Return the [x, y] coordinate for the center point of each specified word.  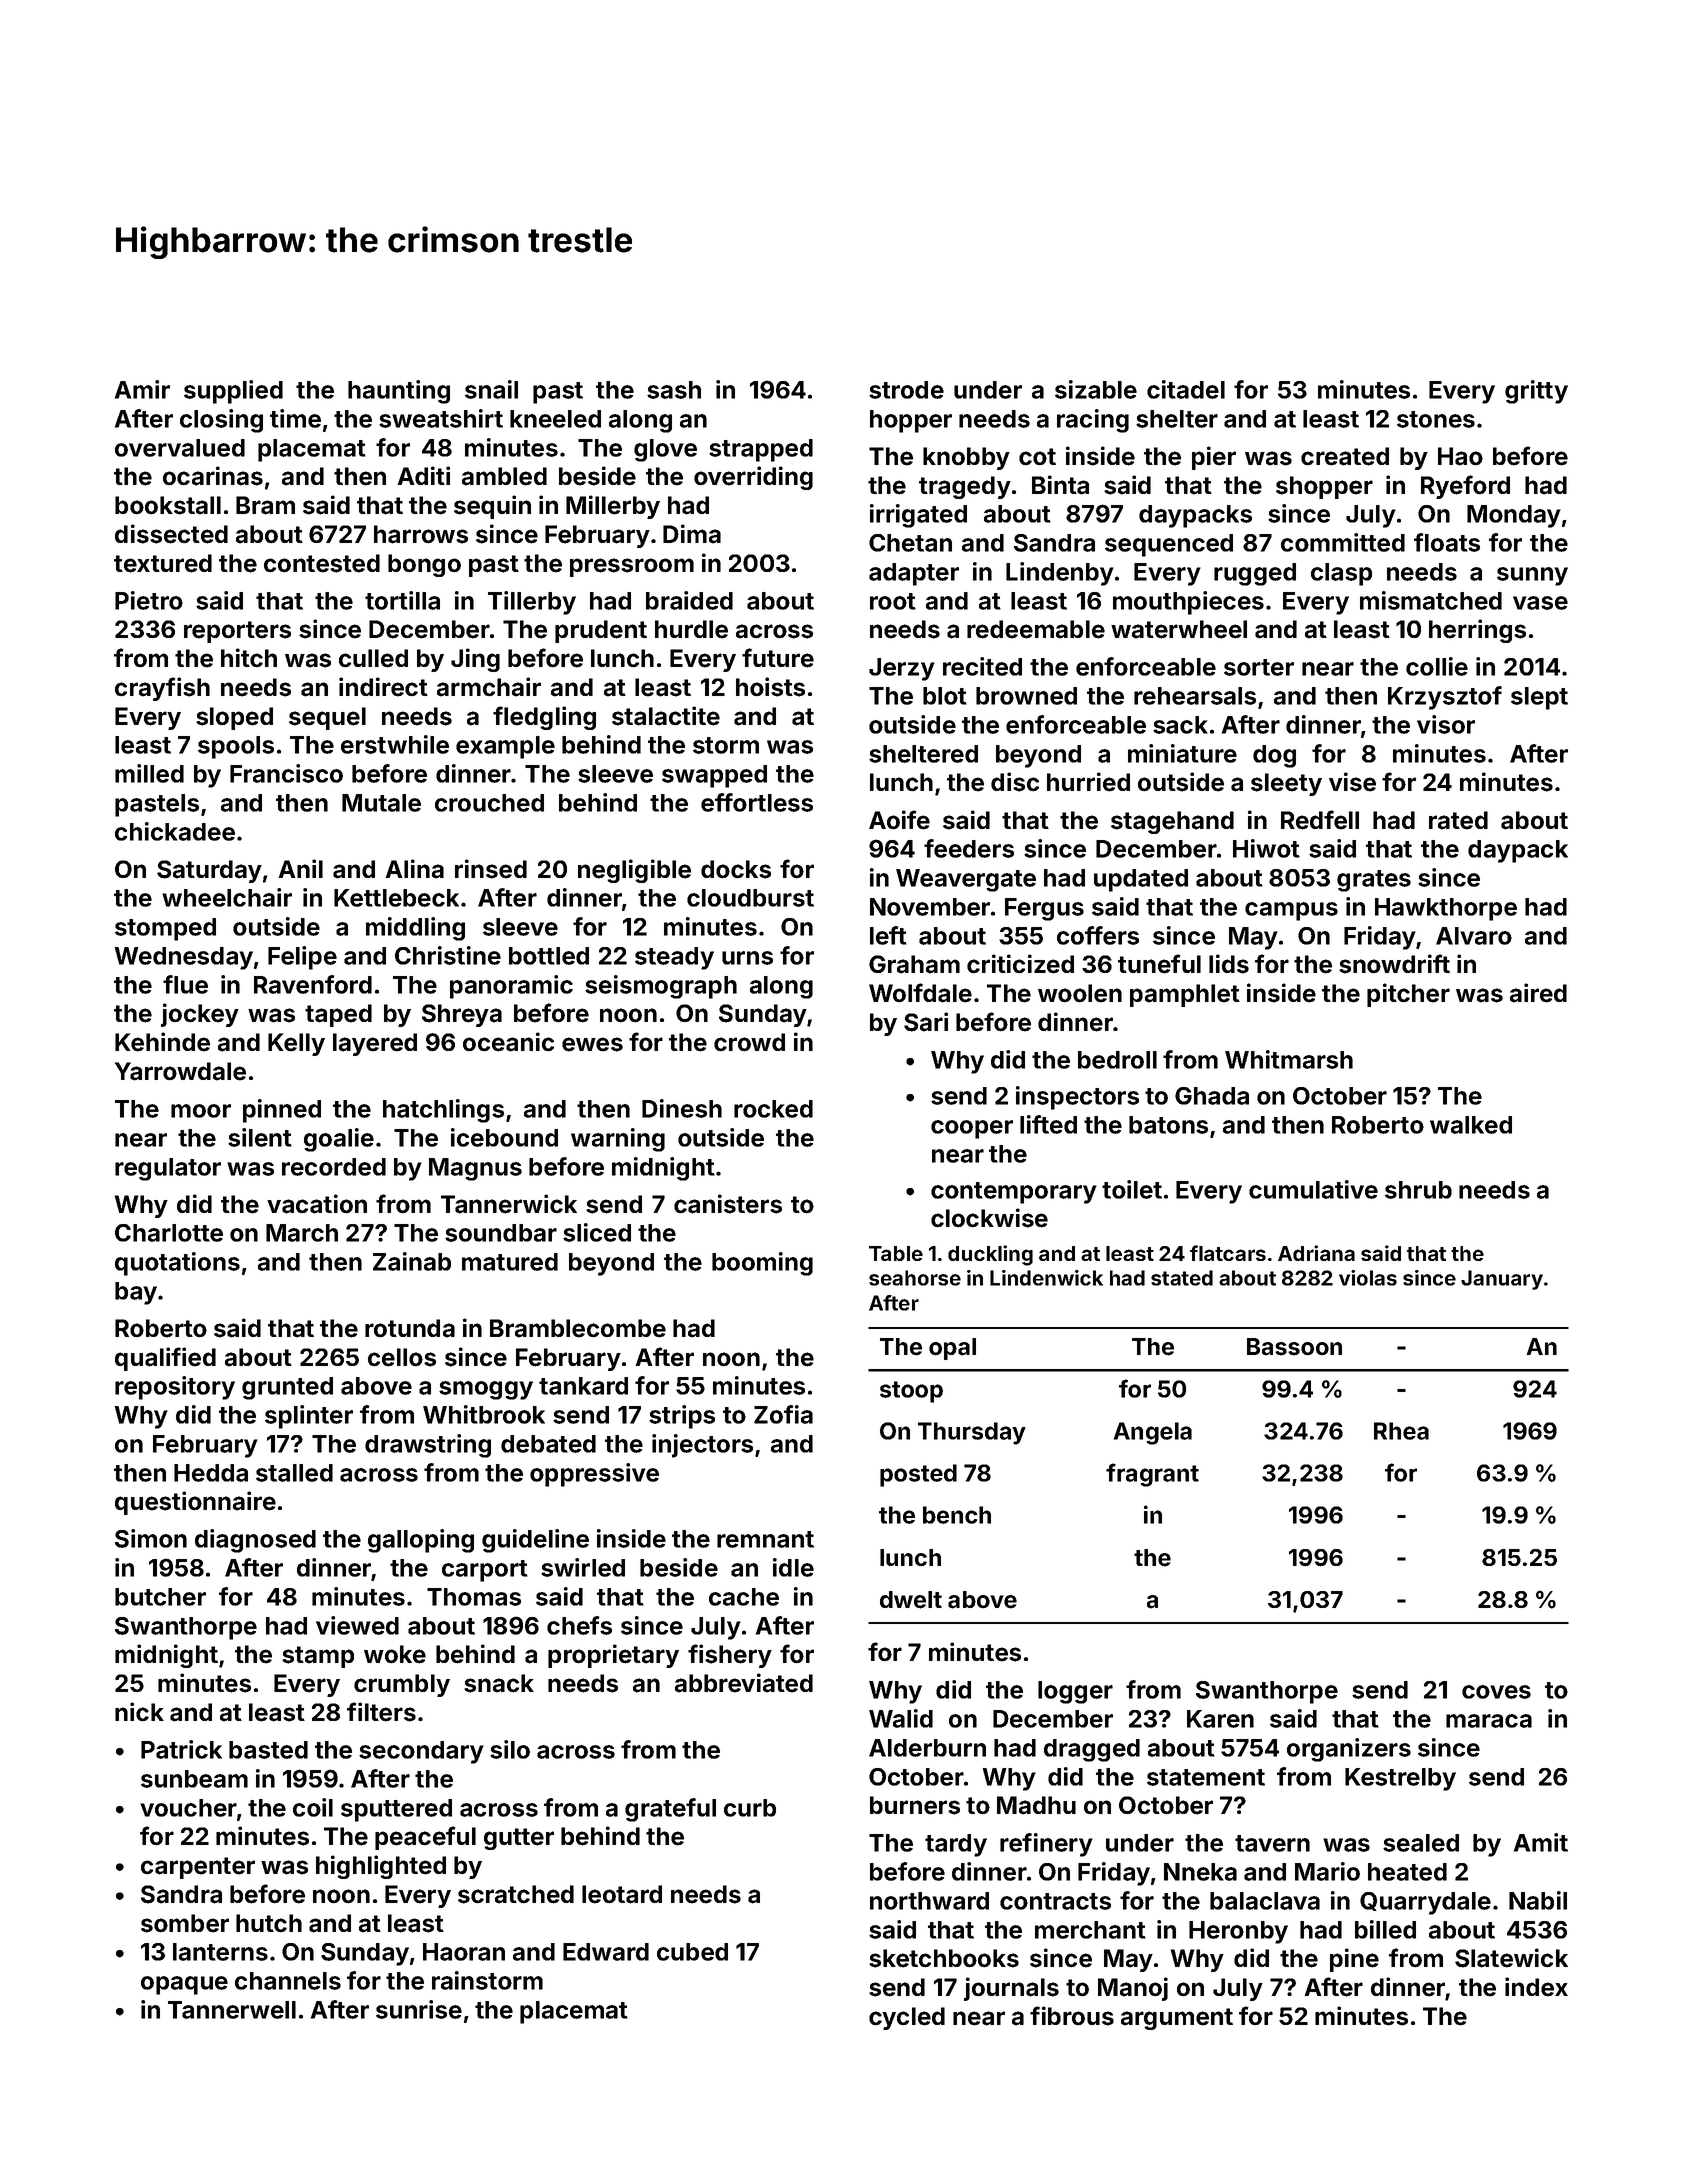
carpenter [198, 1868]
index [1536, 1987]
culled [373, 658]
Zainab [412, 1261]
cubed [692, 1952]
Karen [1220, 1719]
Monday [1514, 516]
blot [945, 696]
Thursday [972, 1433]
